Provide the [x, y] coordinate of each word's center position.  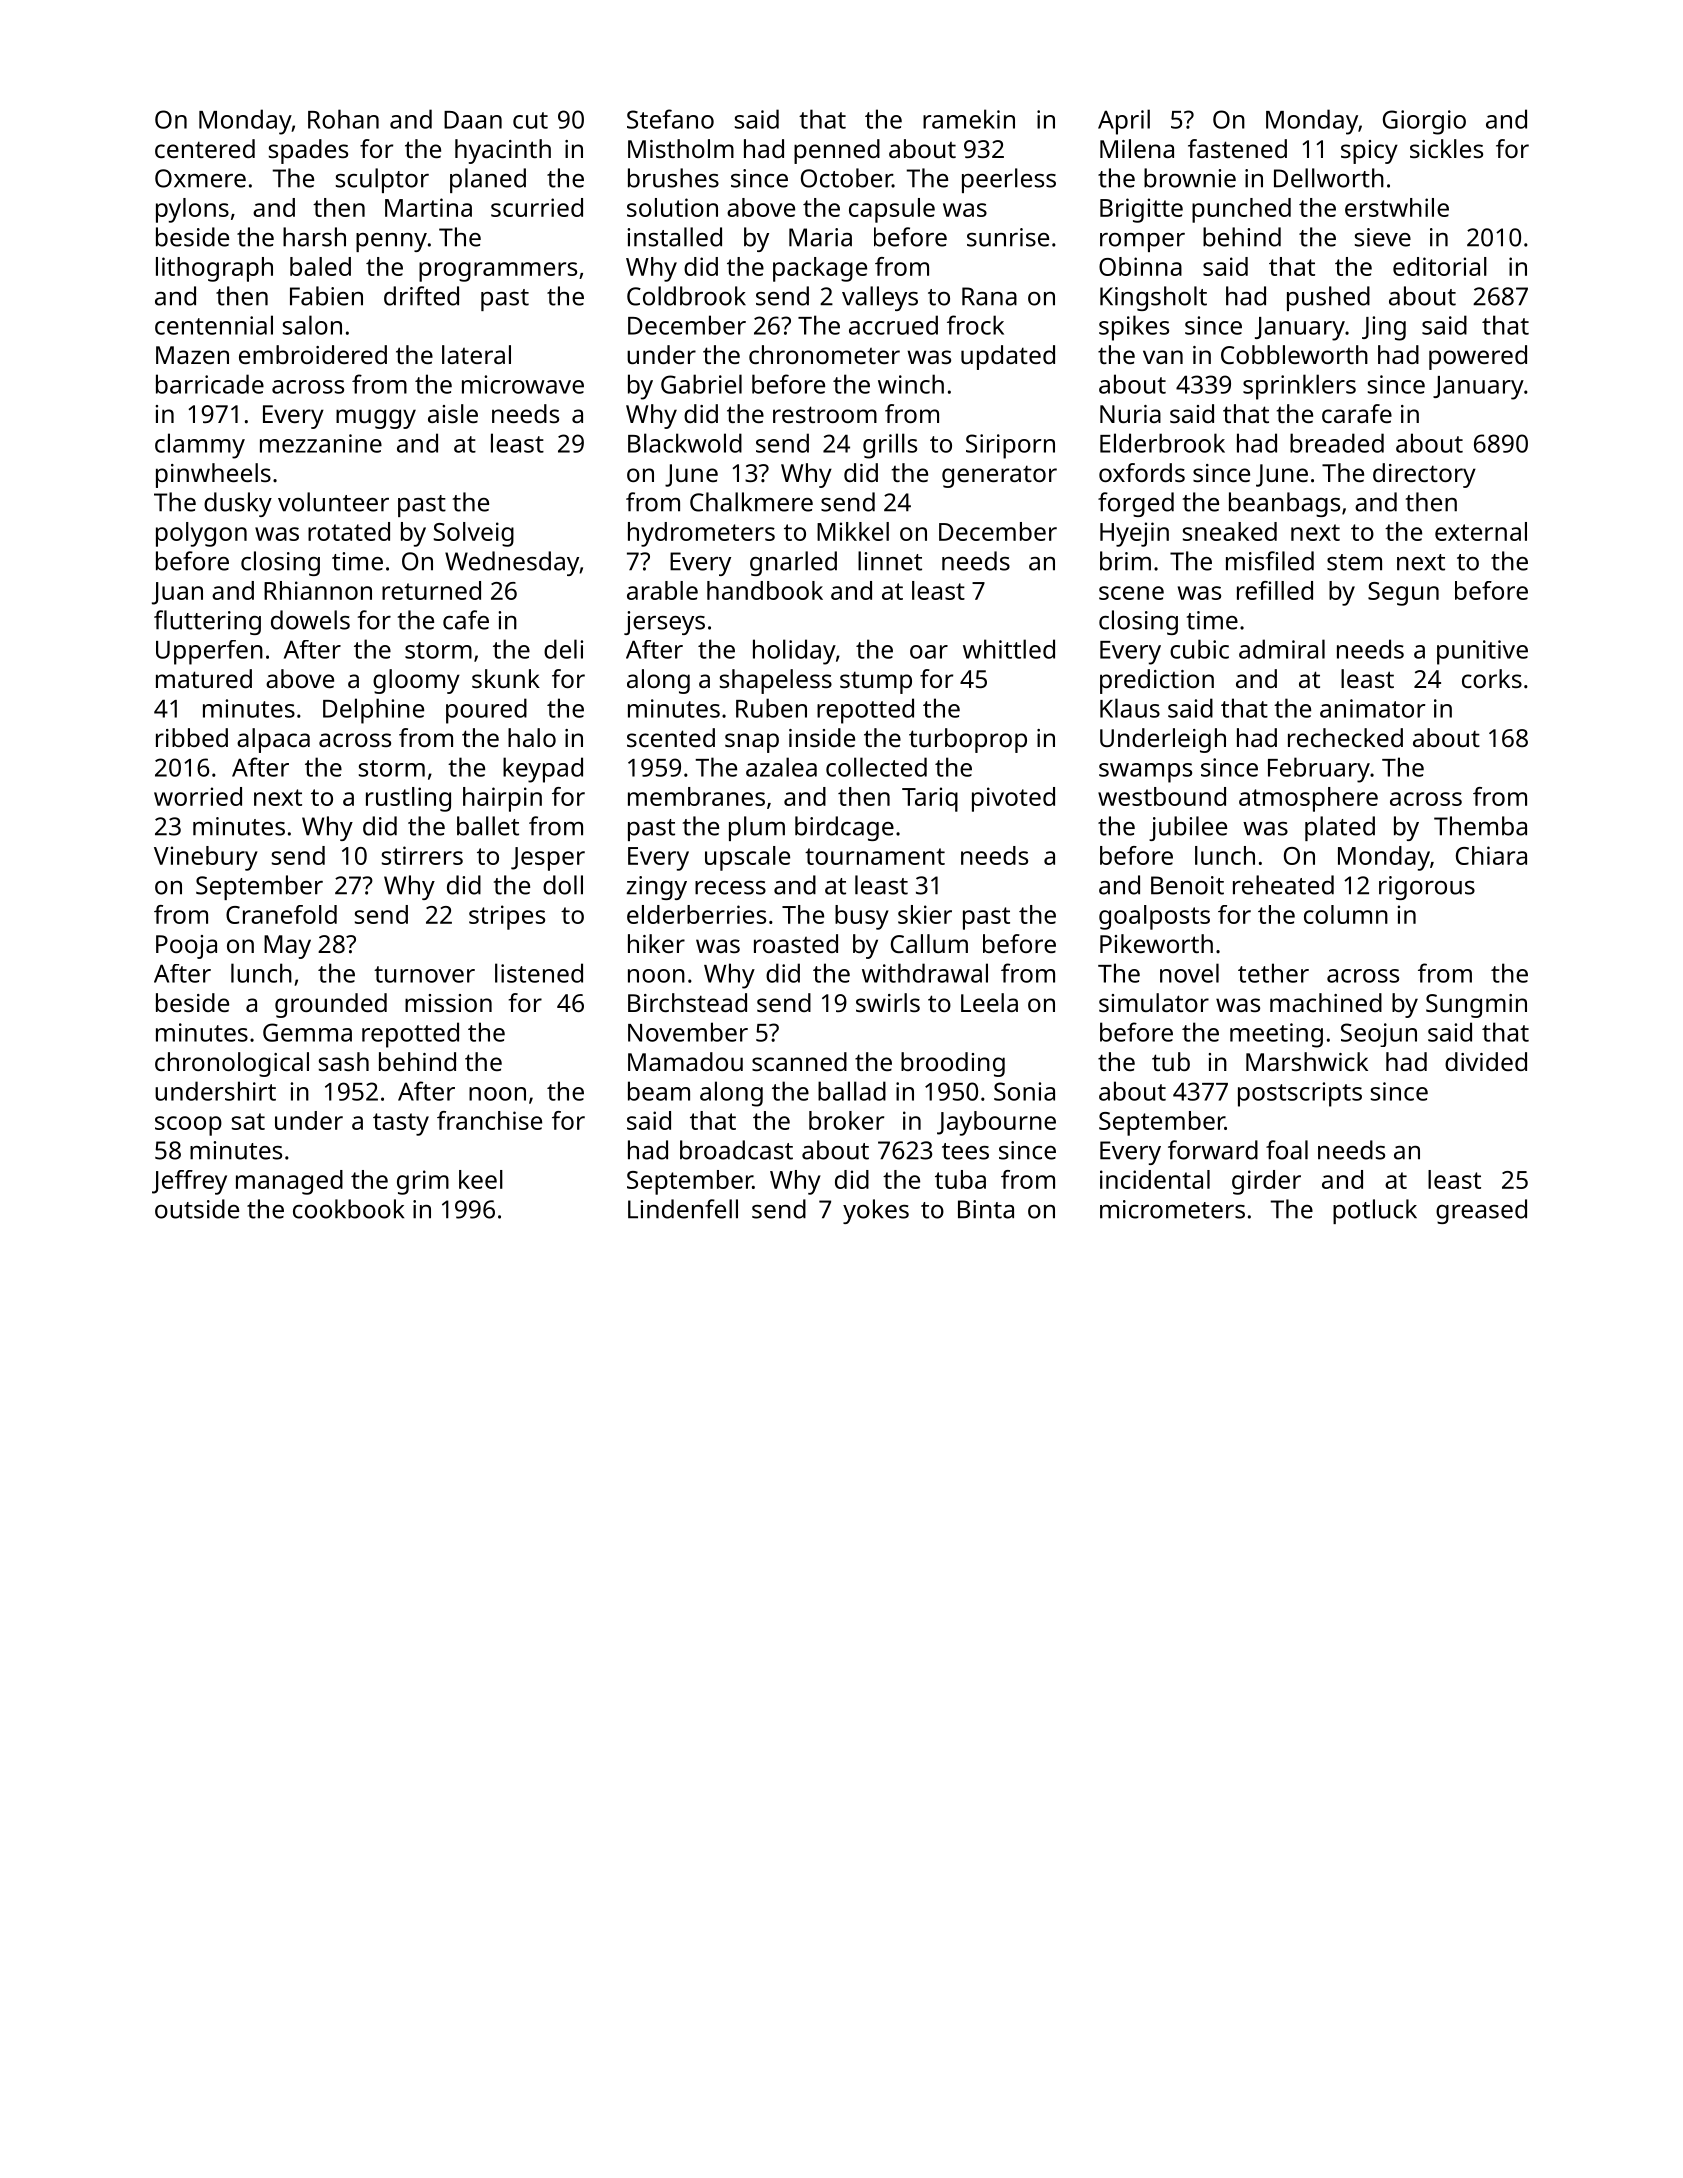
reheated [1283, 885]
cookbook [348, 1209]
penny [391, 242]
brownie [1190, 178]
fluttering [207, 622]
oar [929, 652]
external [1481, 531]
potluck [1375, 1211]
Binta [986, 1209]
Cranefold [281, 914]
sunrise [1008, 237]
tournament [875, 856]
